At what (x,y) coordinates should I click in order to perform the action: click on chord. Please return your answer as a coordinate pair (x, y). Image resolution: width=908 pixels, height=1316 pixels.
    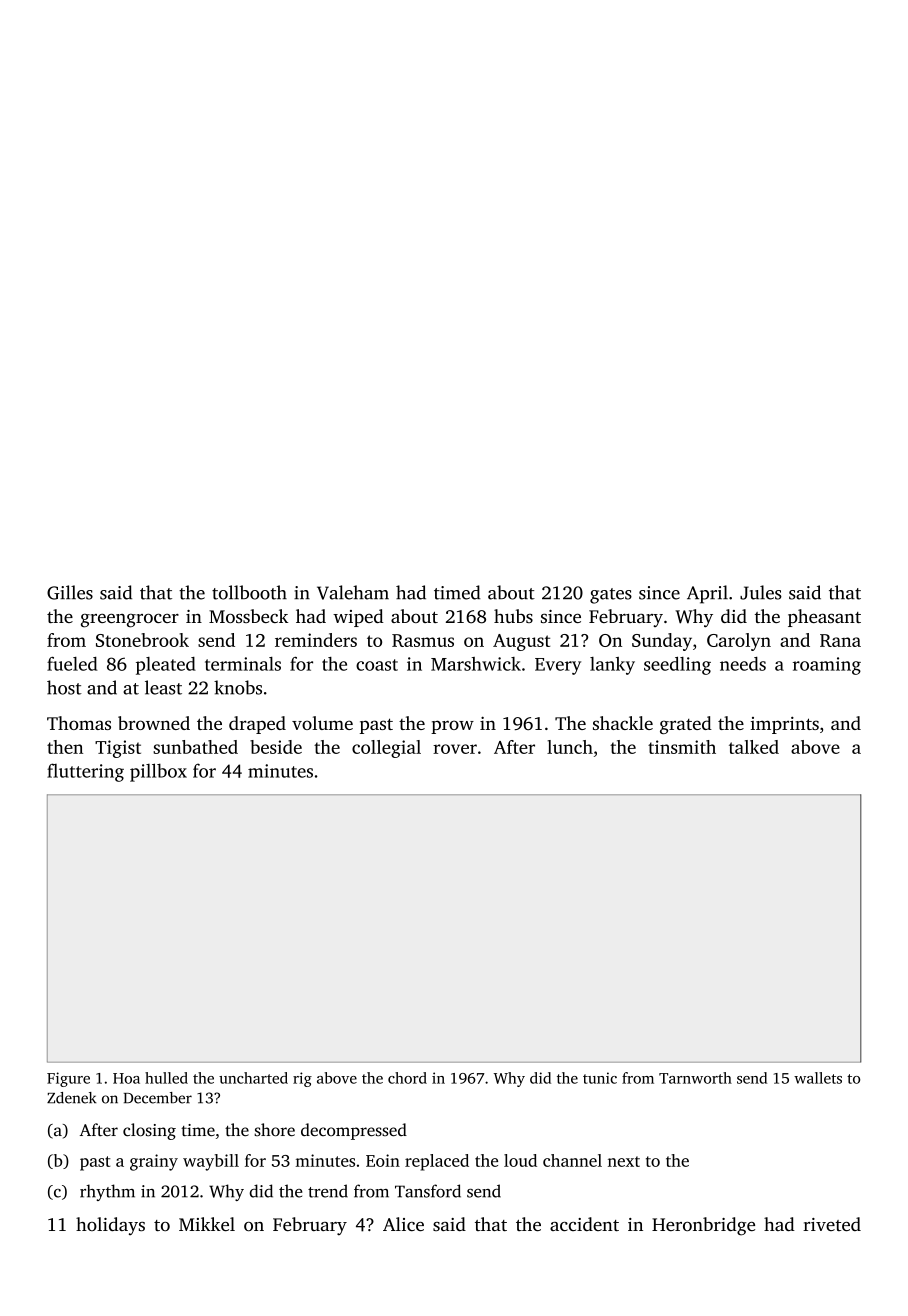
    Looking at the image, I should click on (407, 1078).
